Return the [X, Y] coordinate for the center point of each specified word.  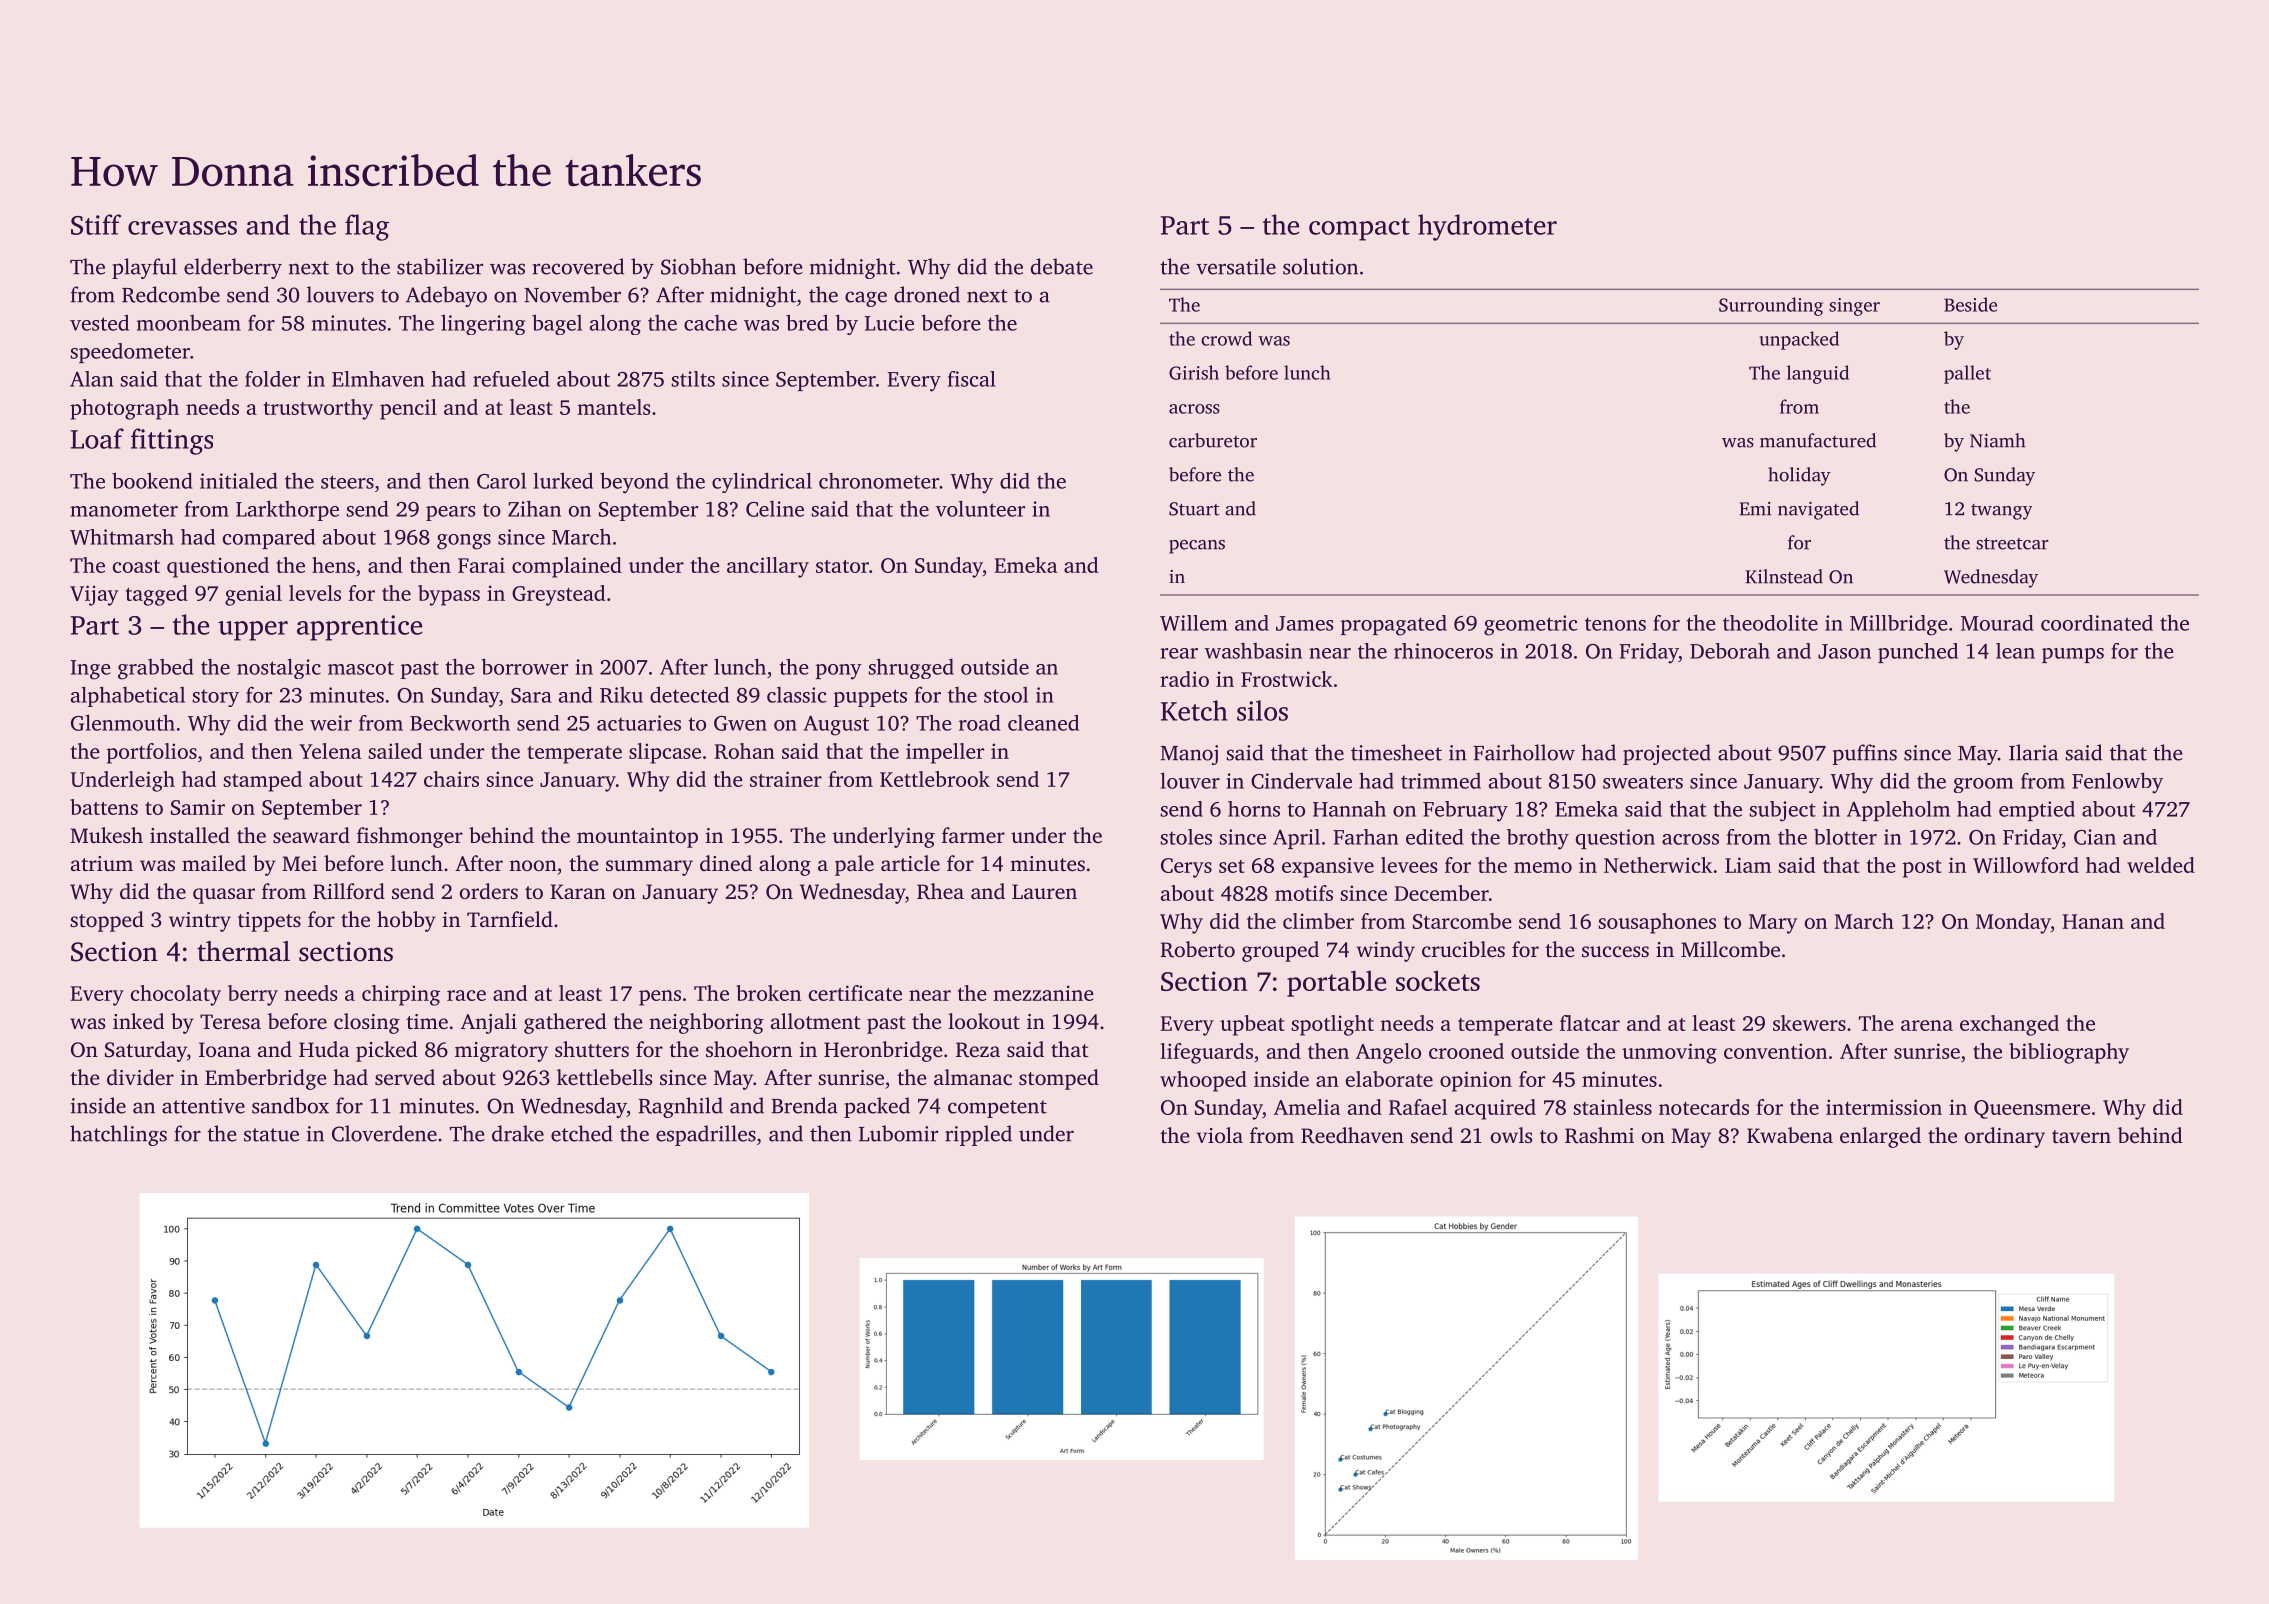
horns [1254, 809]
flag [367, 227]
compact [1359, 229]
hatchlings [118, 1135]
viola [1219, 1135]
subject [1782, 811]
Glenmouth [123, 722]
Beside [1970, 304]
